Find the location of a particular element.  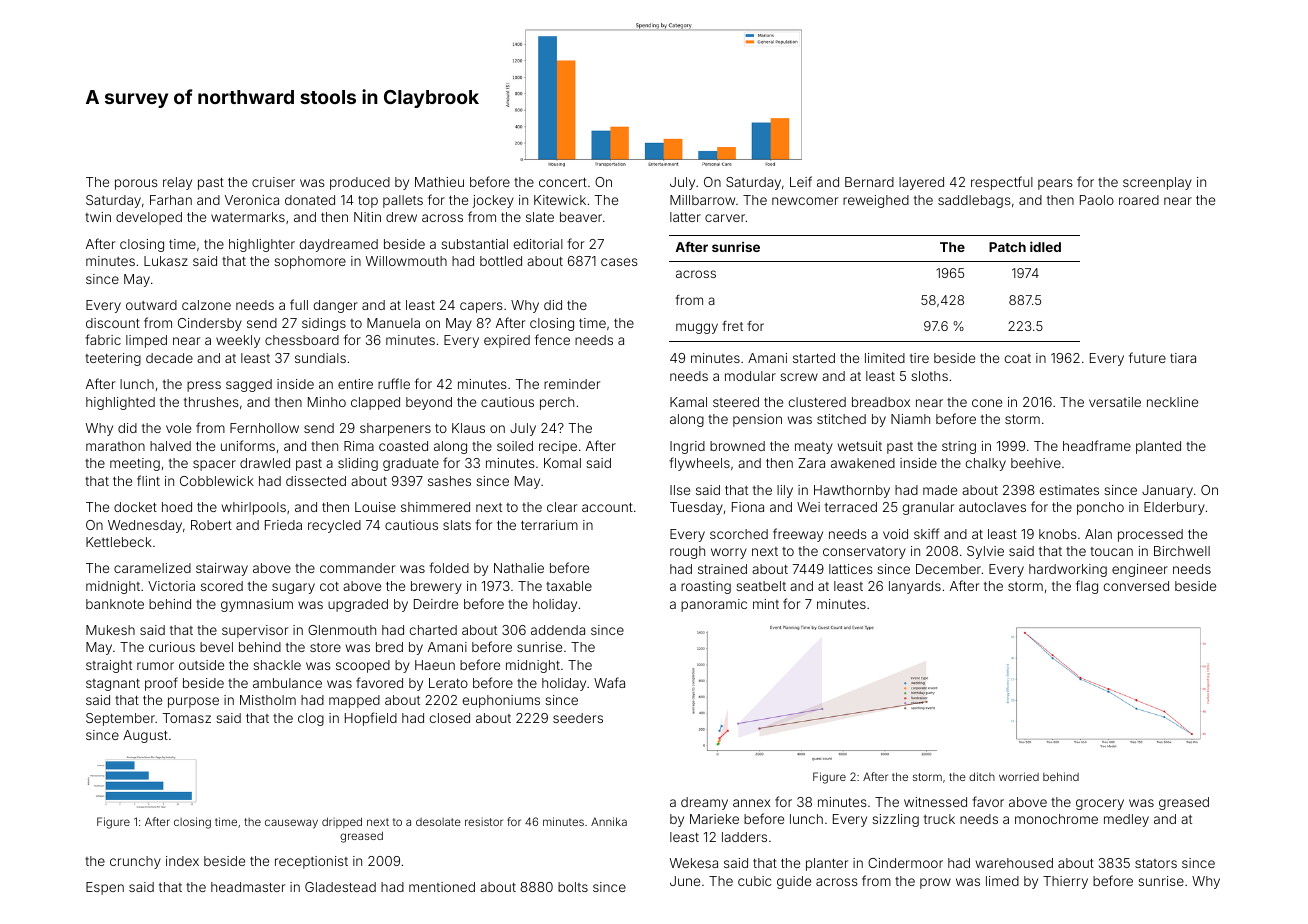

highlighted is located at coordinates (120, 403).
